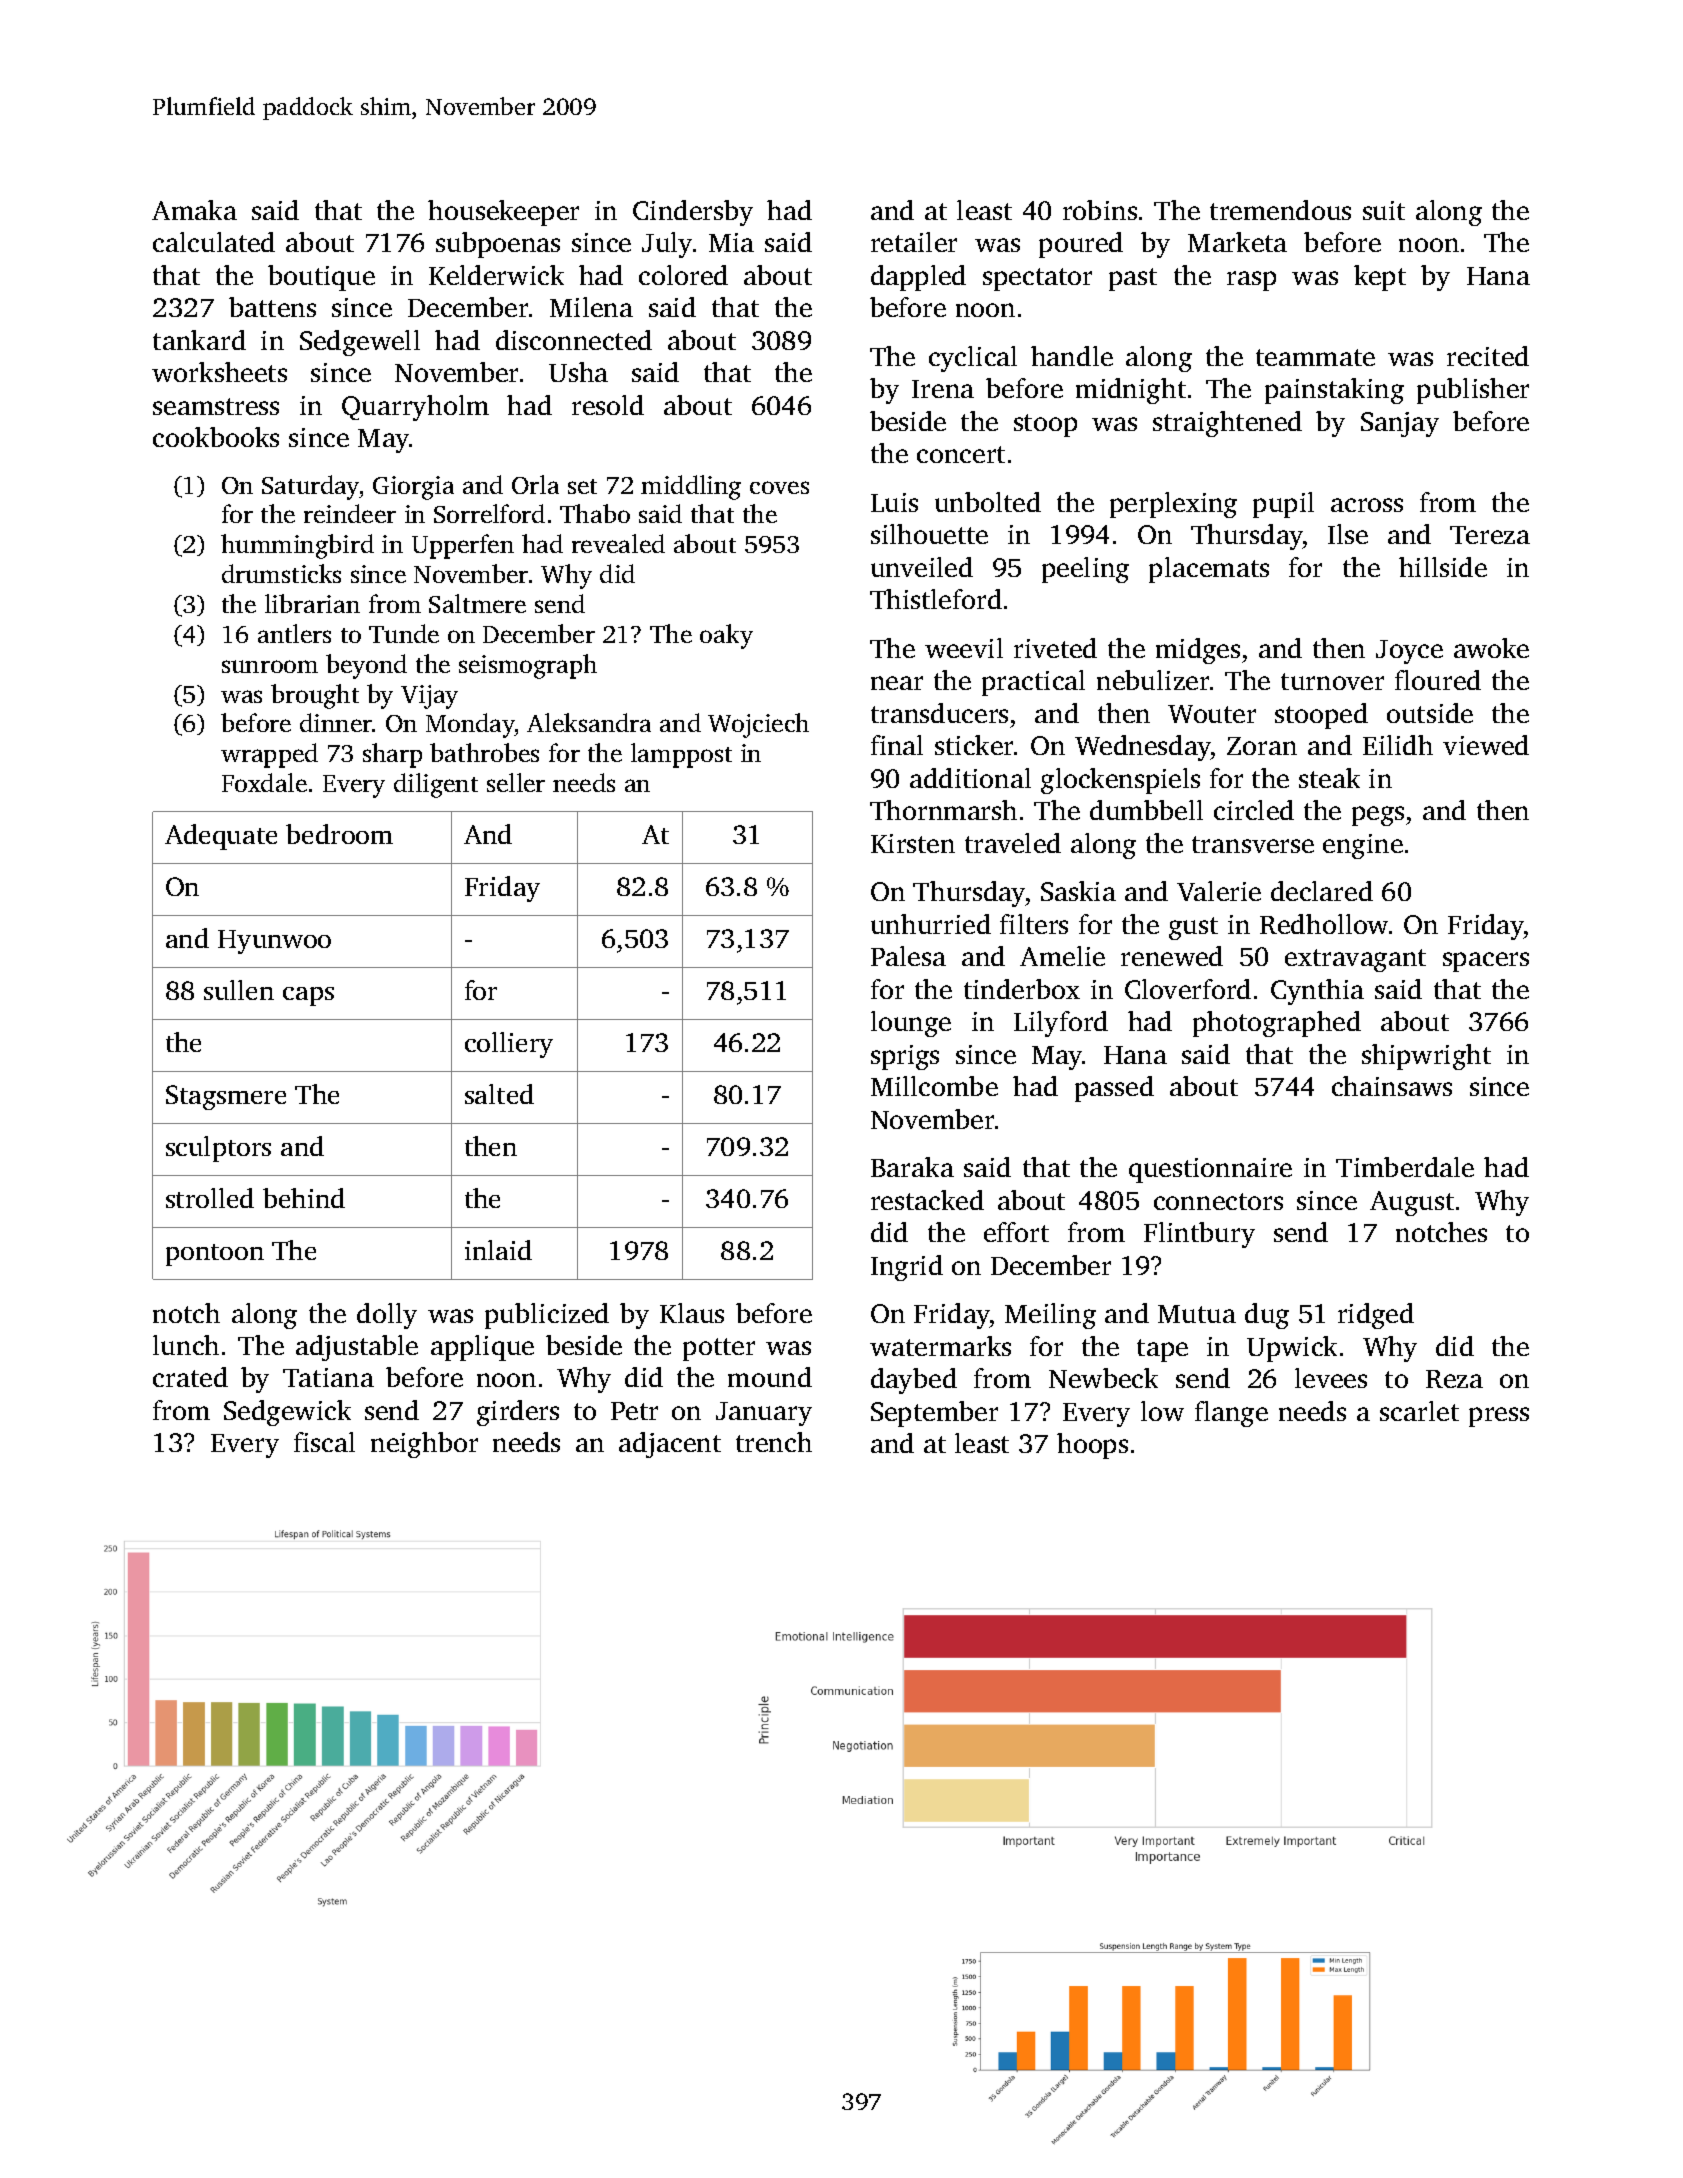  Describe the element at coordinates (681, 755) in the image. I see `lamppost` at that location.
